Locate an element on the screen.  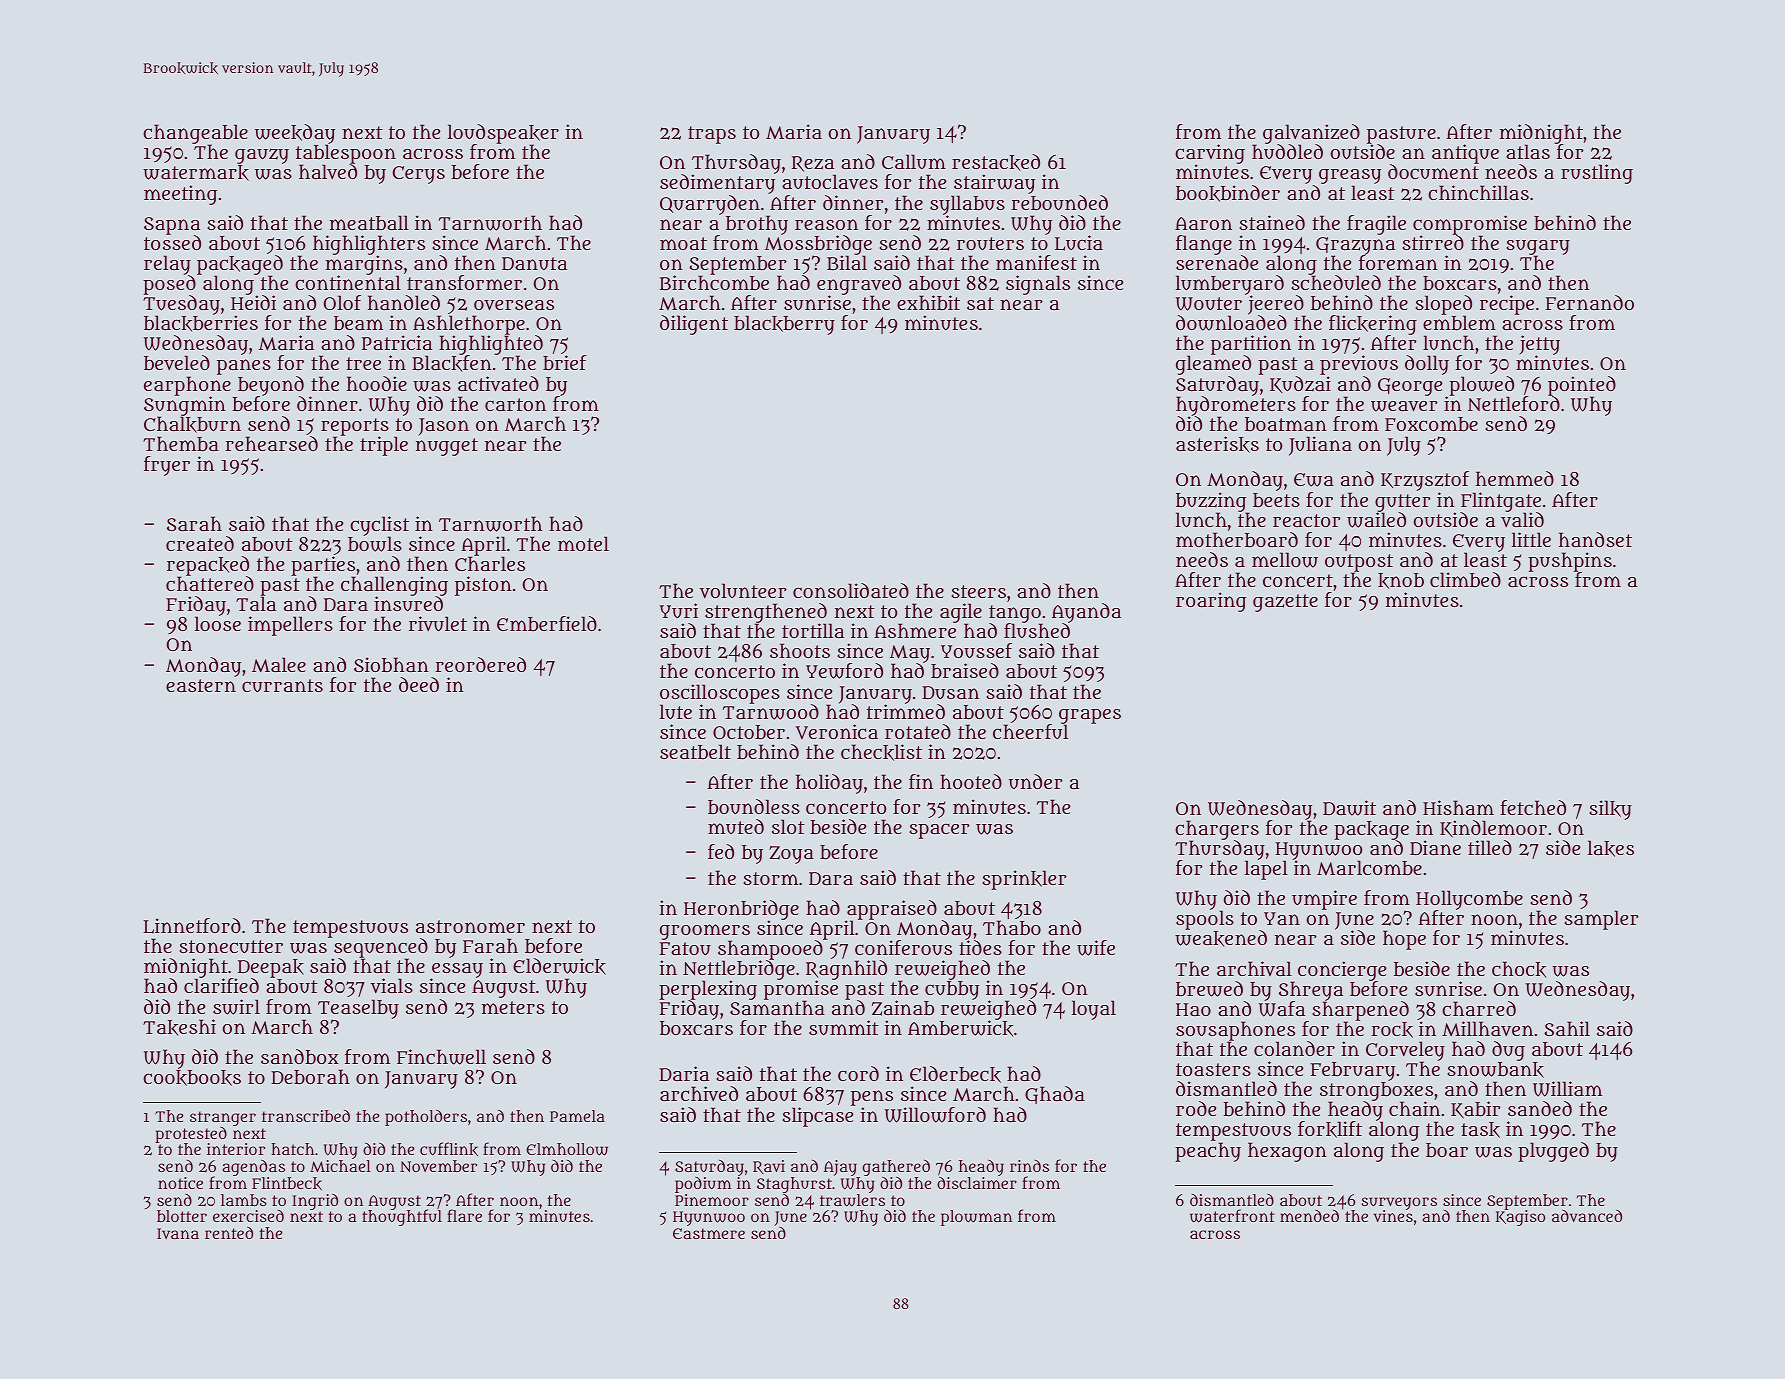
November is located at coordinates (438, 1166).
